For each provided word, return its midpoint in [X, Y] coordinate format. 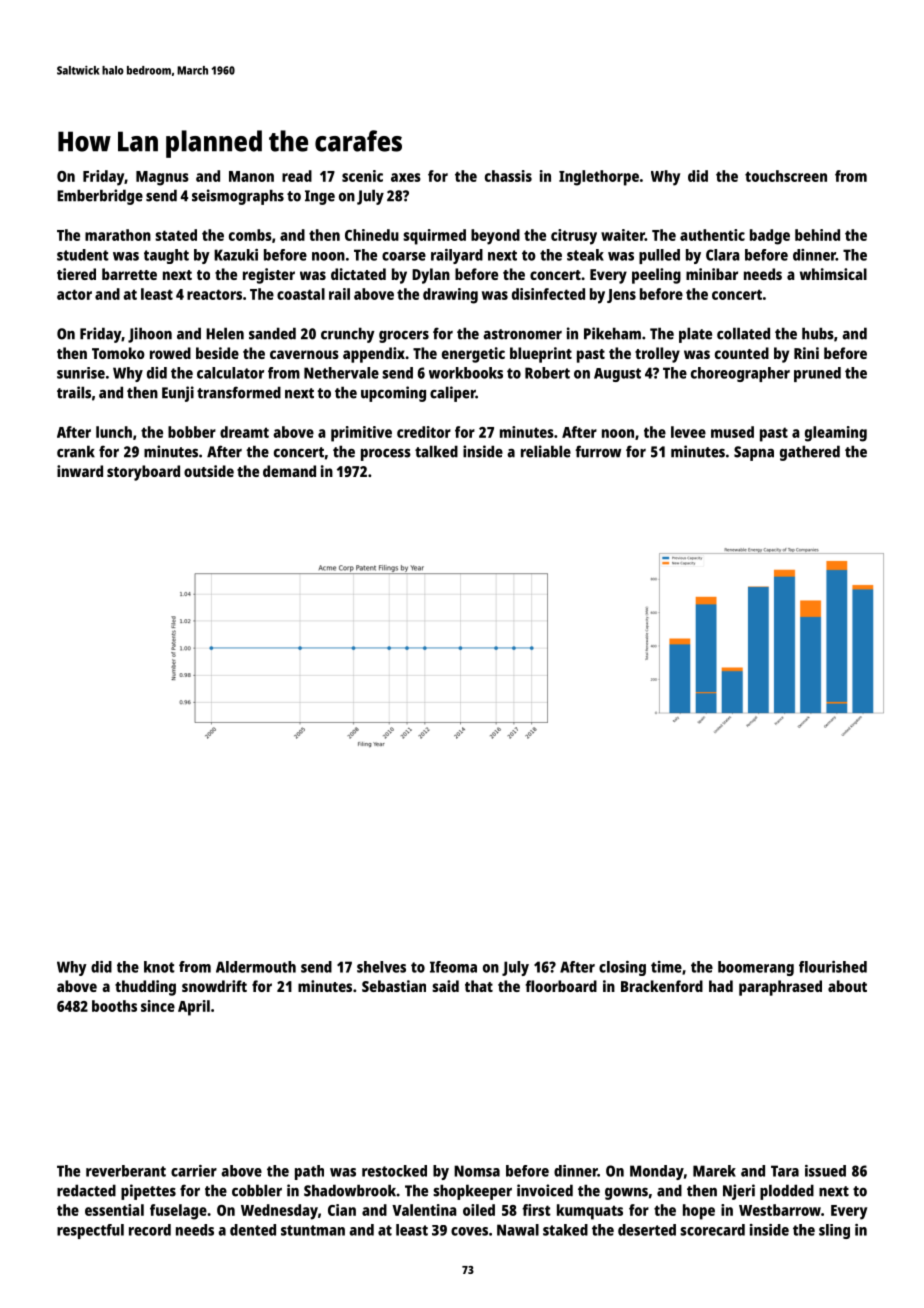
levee [688, 432]
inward [80, 471]
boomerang [756, 968]
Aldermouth [256, 967]
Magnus [162, 178]
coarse [404, 256]
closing [622, 968]
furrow [598, 451]
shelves [381, 967]
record [150, 1230]
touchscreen [786, 176]
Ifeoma [453, 967]
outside [209, 471]
